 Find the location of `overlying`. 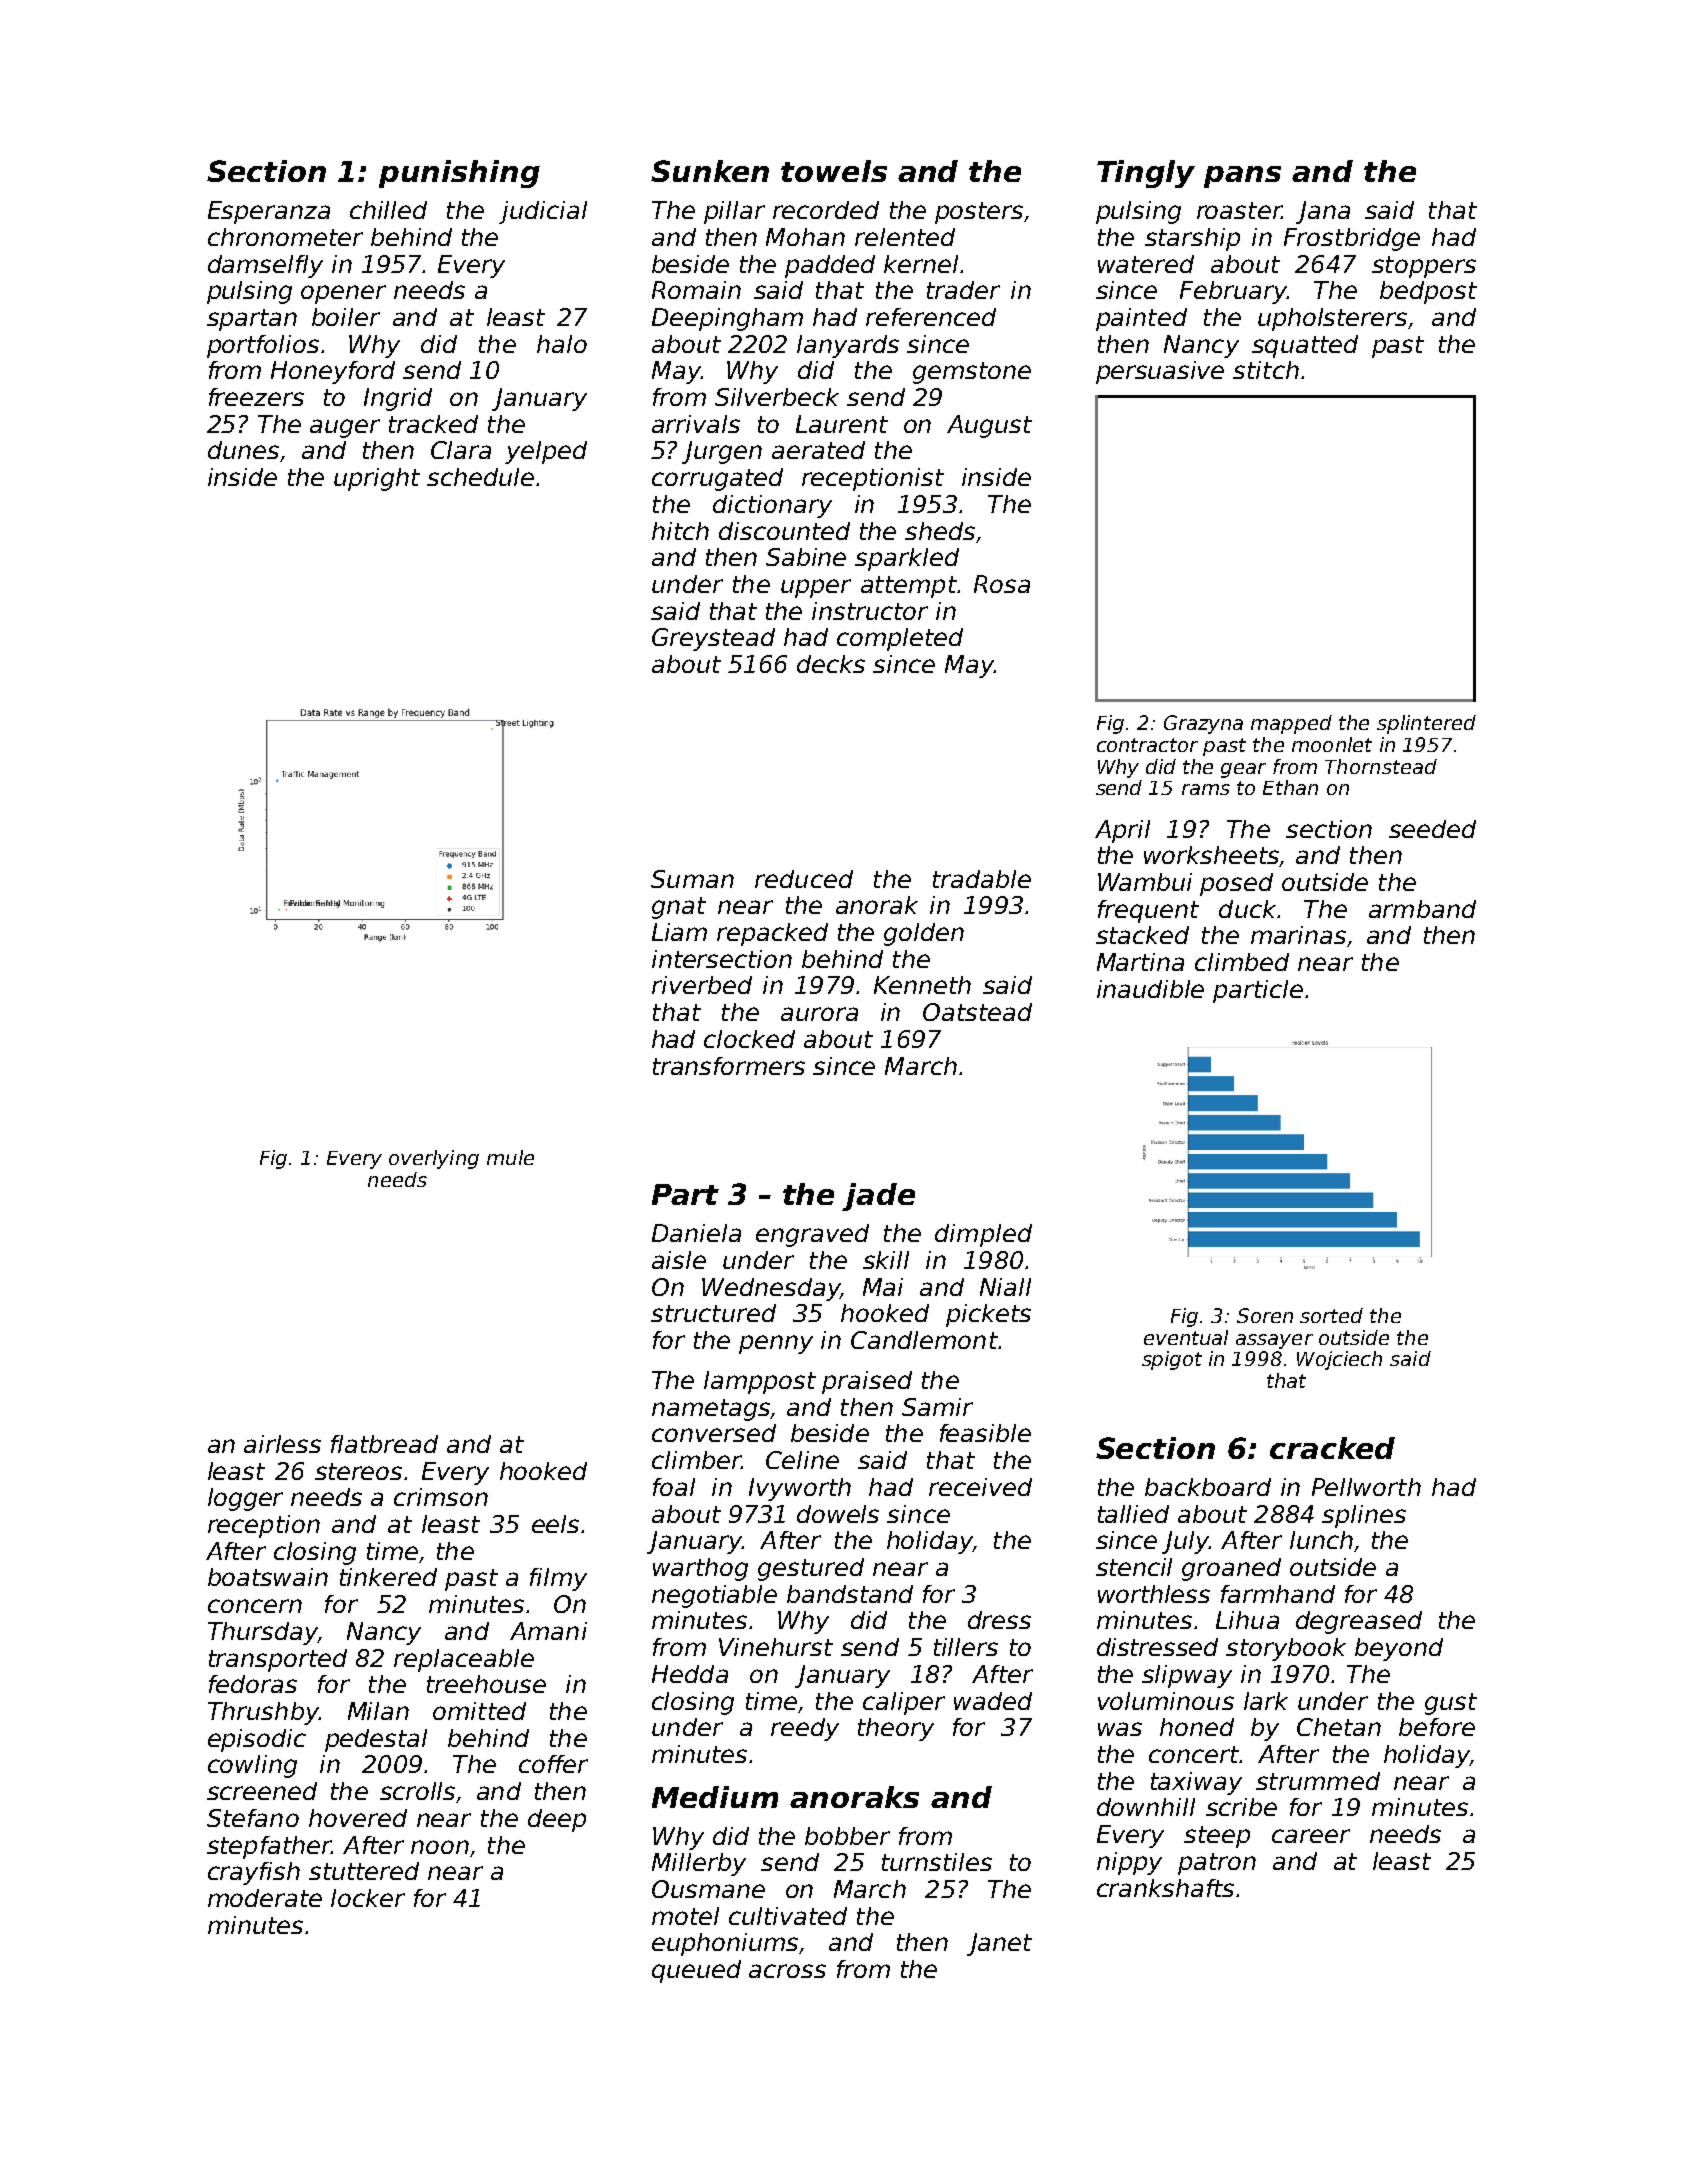

overlying is located at coordinates (434, 1159).
